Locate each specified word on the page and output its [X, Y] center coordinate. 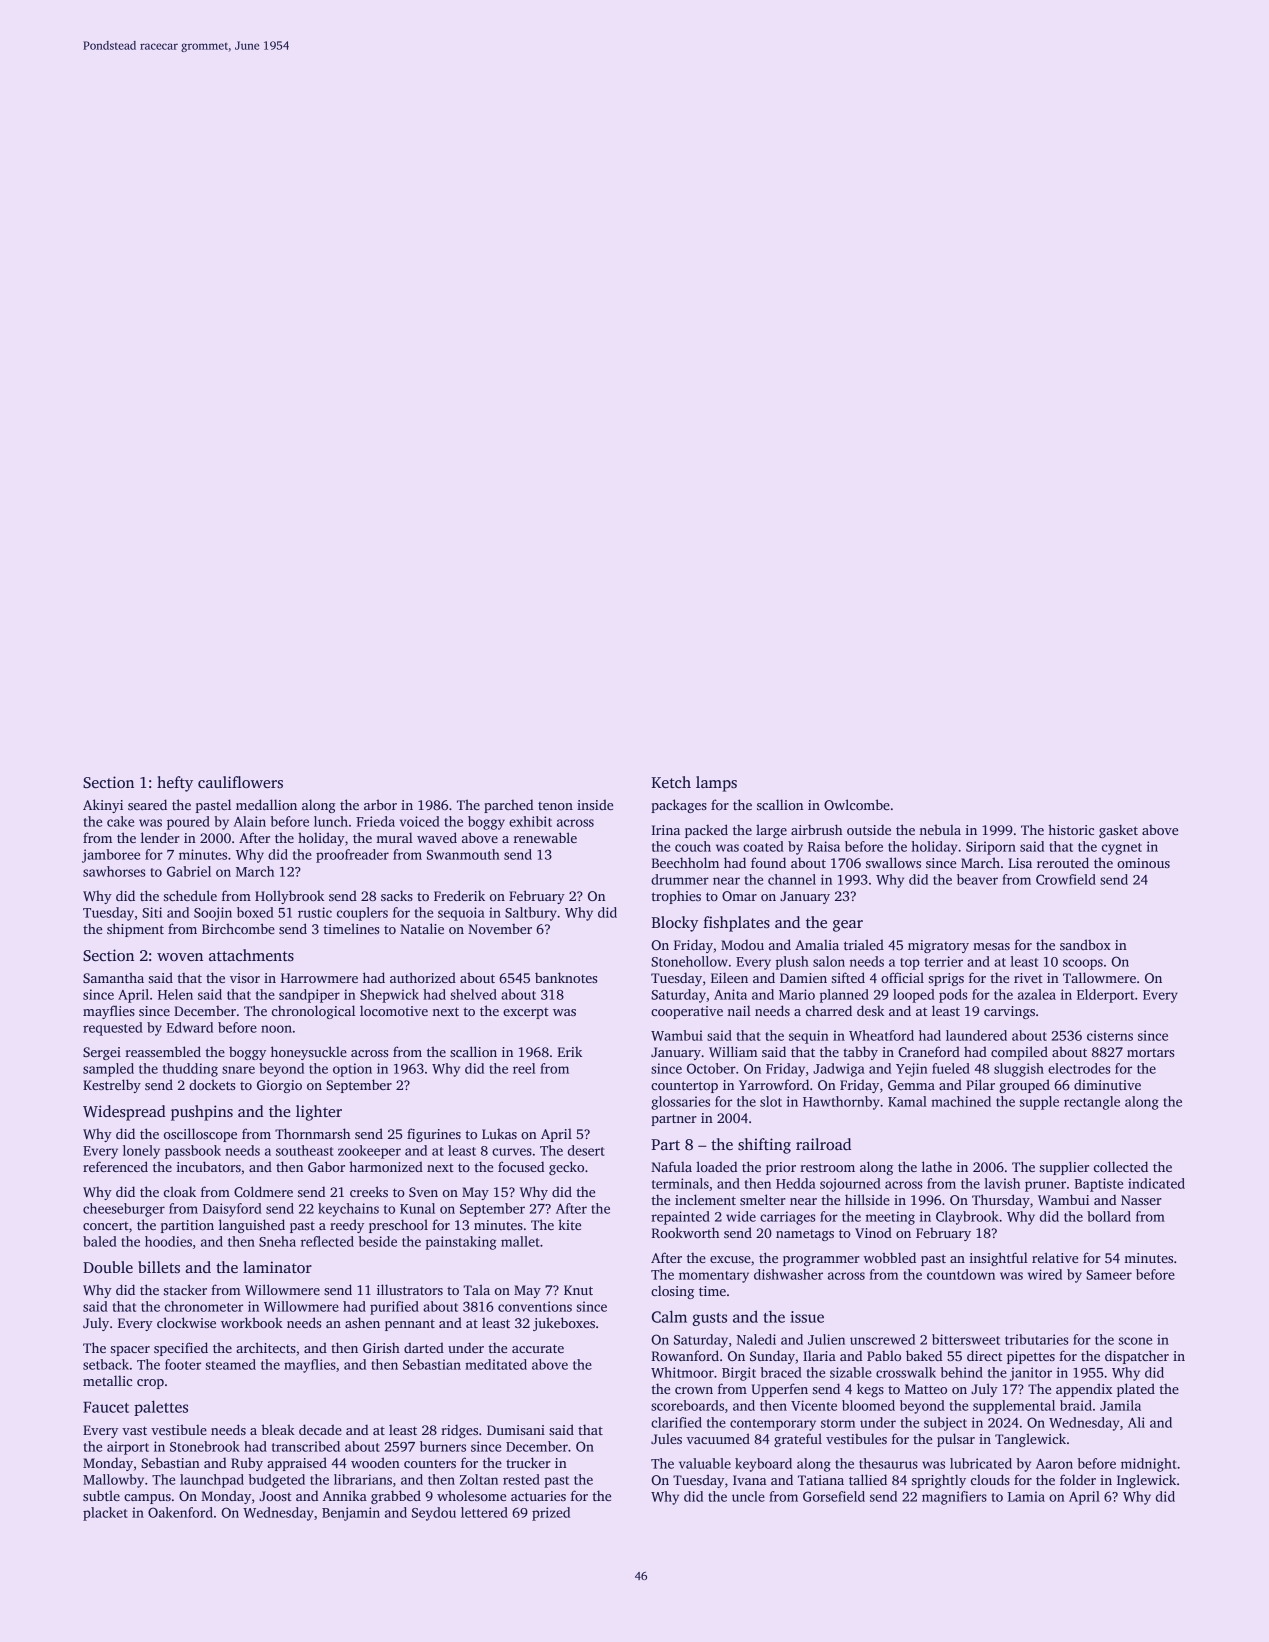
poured [188, 823]
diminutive [1107, 1084]
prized [551, 1514]
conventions [535, 1306]
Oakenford [180, 1512]
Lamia [1026, 1496]
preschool [398, 1226]
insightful [999, 1259]
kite [569, 1224]
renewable [545, 837]
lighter [319, 1113]
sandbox [1085, 944]
